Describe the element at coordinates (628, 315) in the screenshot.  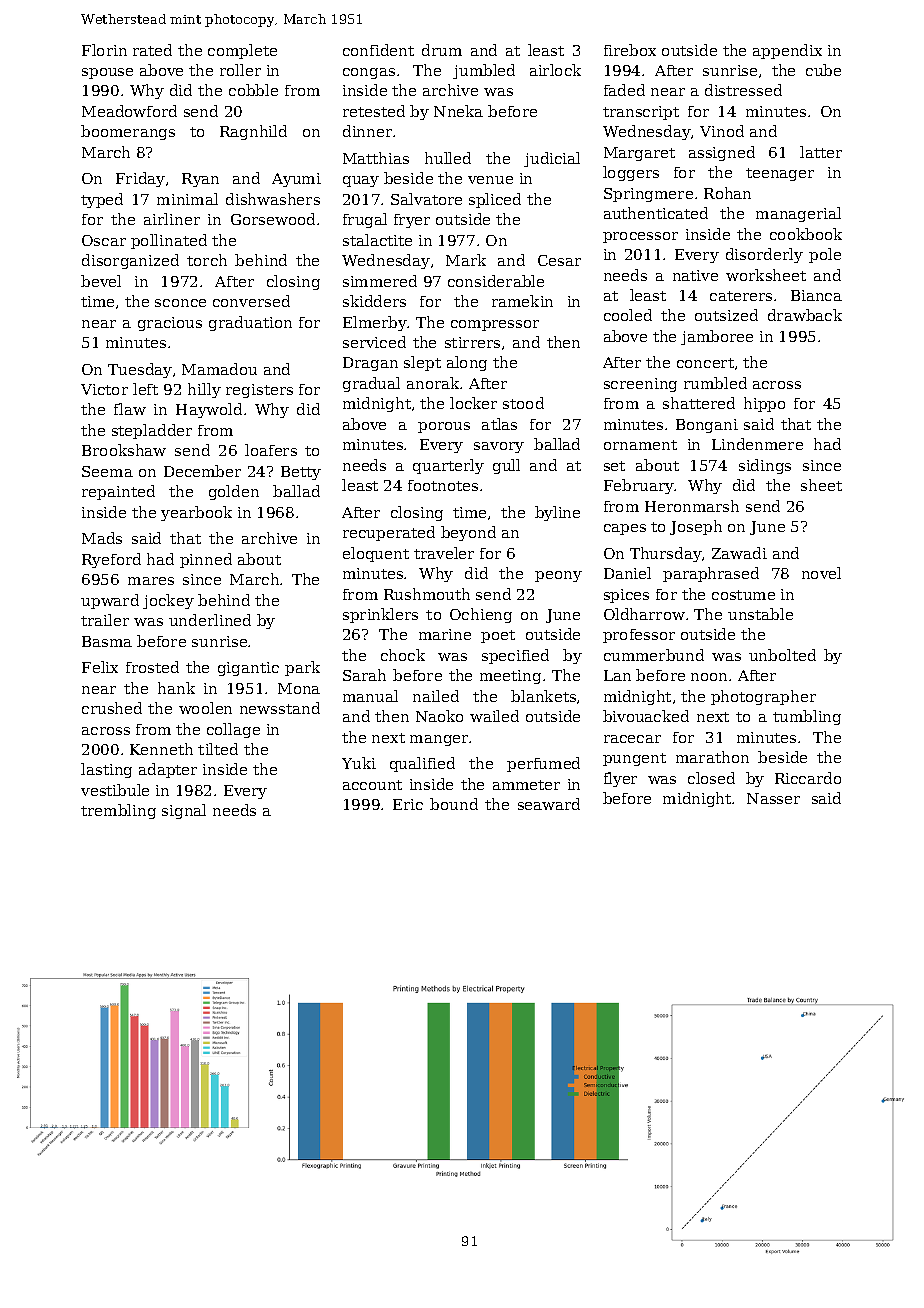
I see `cooled` at that location.
